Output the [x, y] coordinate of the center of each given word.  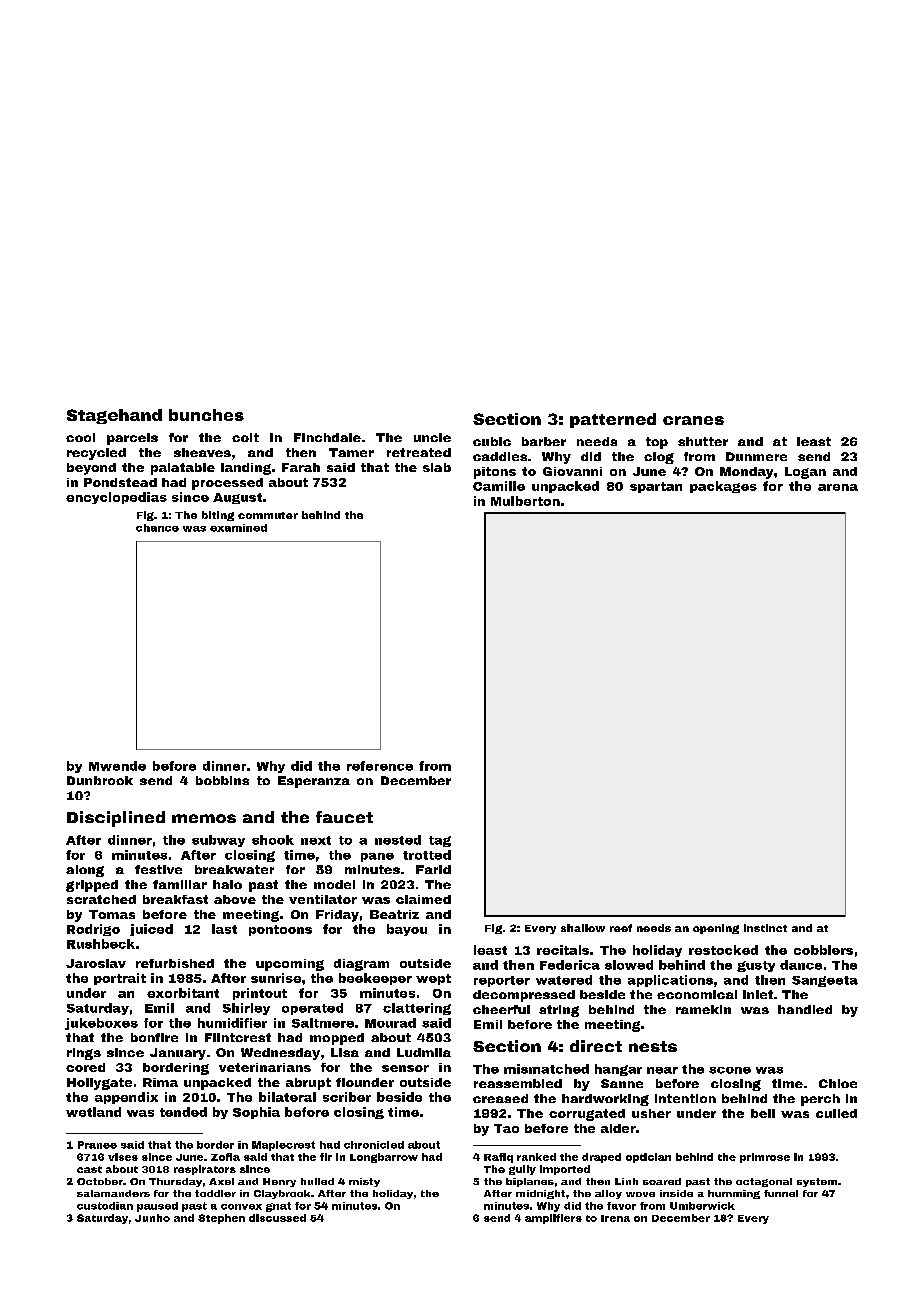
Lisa [345, 1052]
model [334, 884]
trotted [427, 855]
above [235, 899]
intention [685, 1098]
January [178, 1054]
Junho [152, 1218]
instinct [765, 928]
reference [380, 766]
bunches [206, 415]
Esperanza [314, 782]
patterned [613, 420]
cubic [492, 441]
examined [238, 528]
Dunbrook [100, 780]
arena [838, 487]
